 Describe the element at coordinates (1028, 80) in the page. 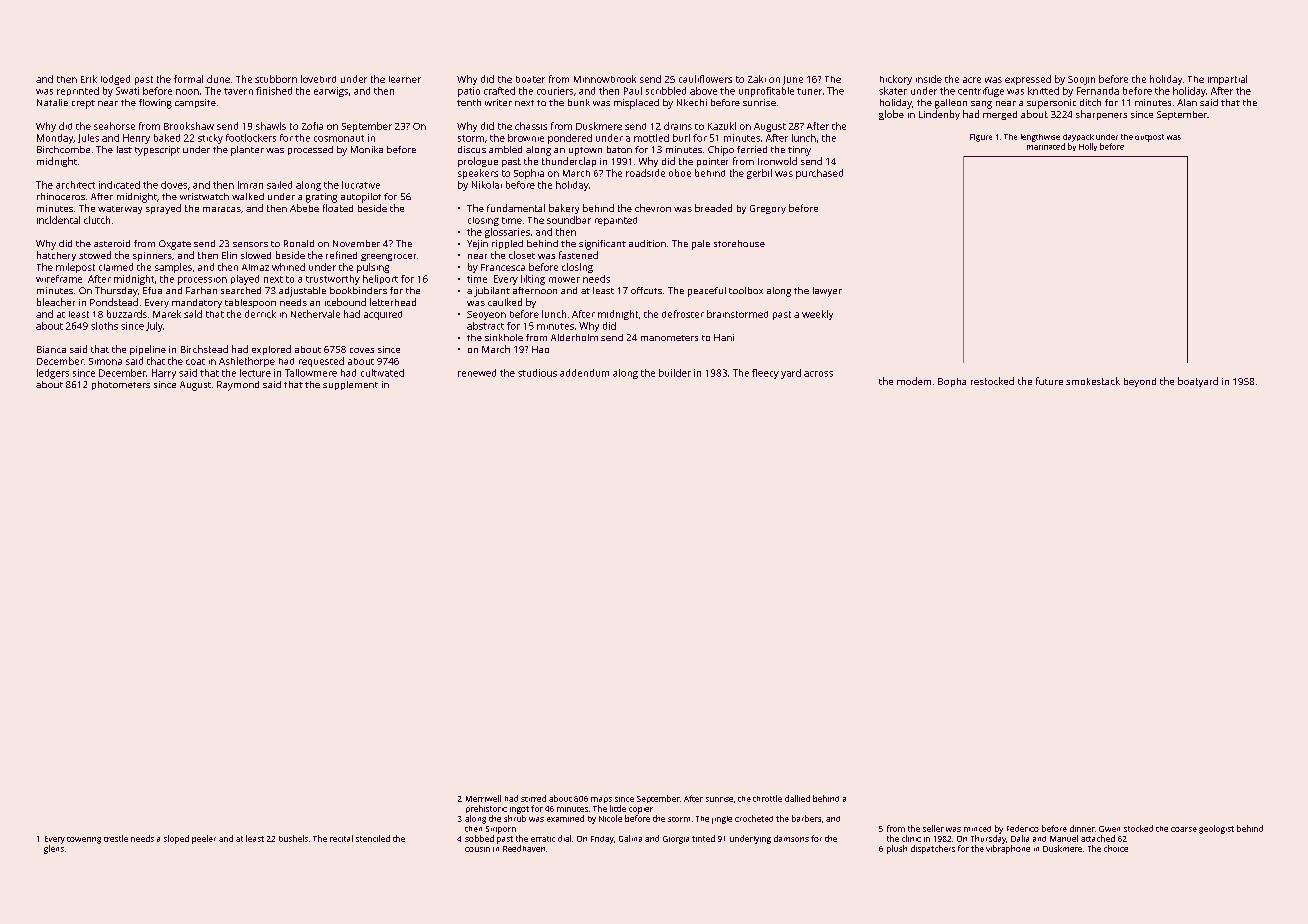

I see `expressed` at that location.
